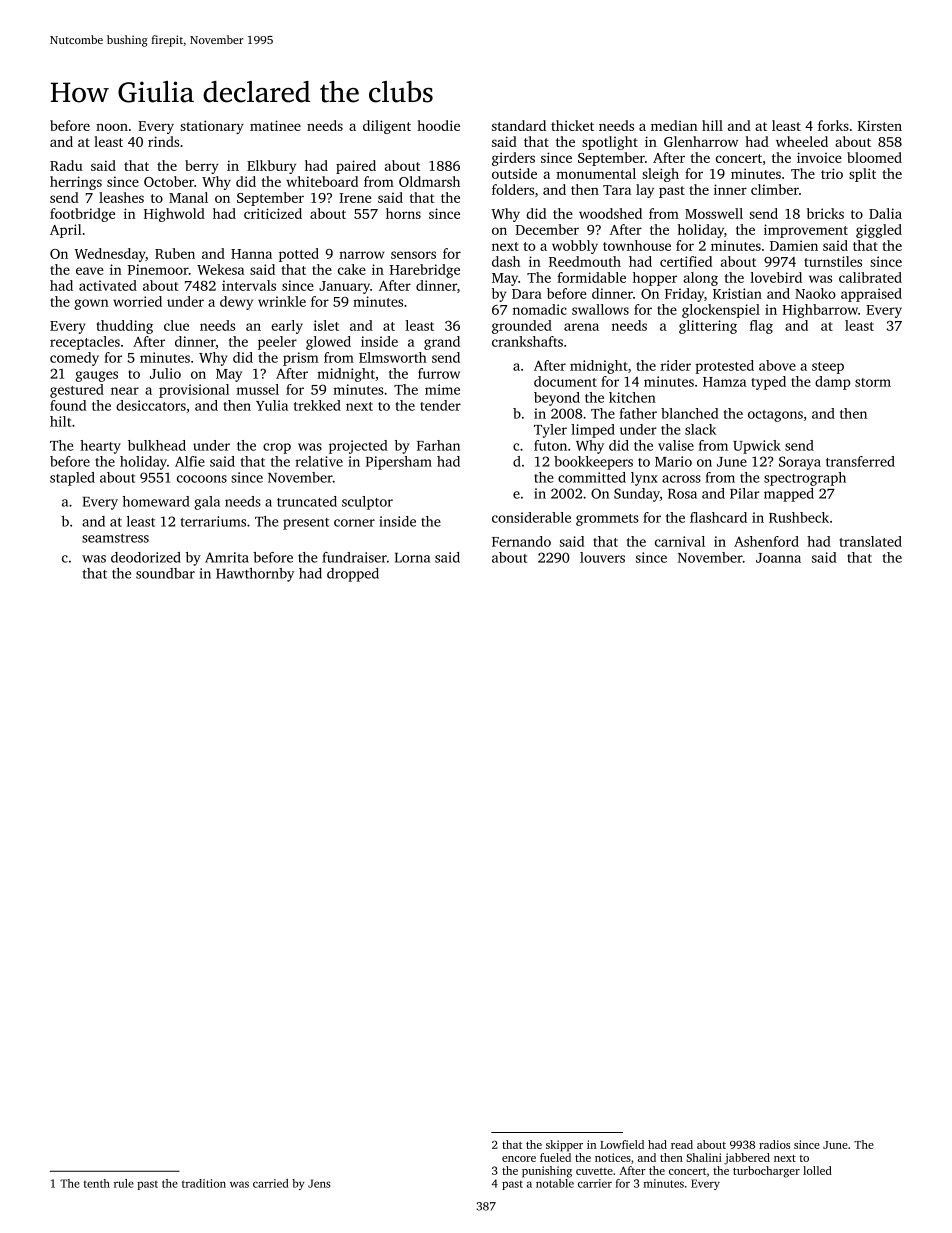 The height and width of the screenshot is (1233, 952). Describe the element at coordinates (356, 167) in the screenshot. I see `paired` at that location.
